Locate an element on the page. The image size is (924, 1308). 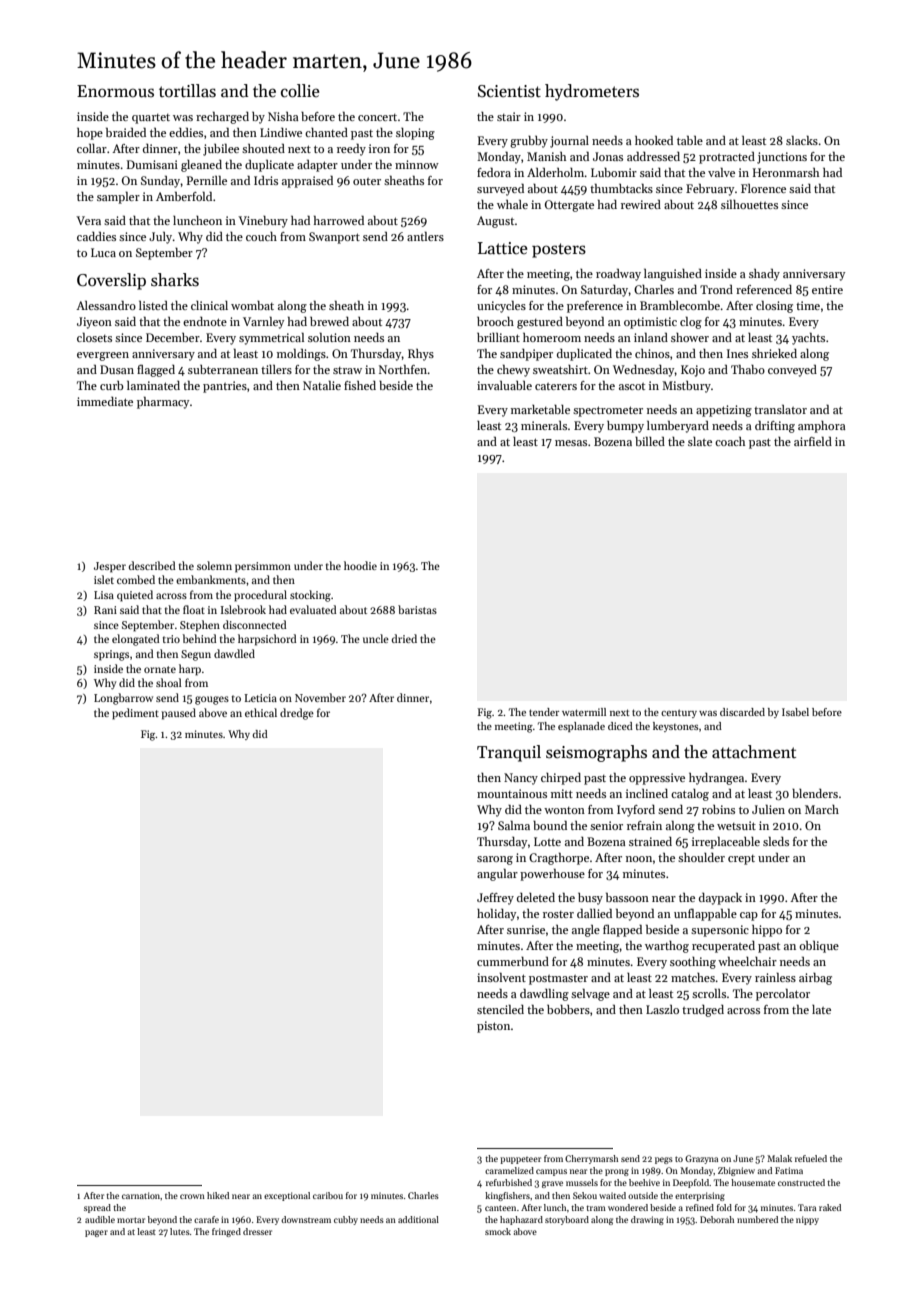
uncle is located at coordinates (376, 638).
